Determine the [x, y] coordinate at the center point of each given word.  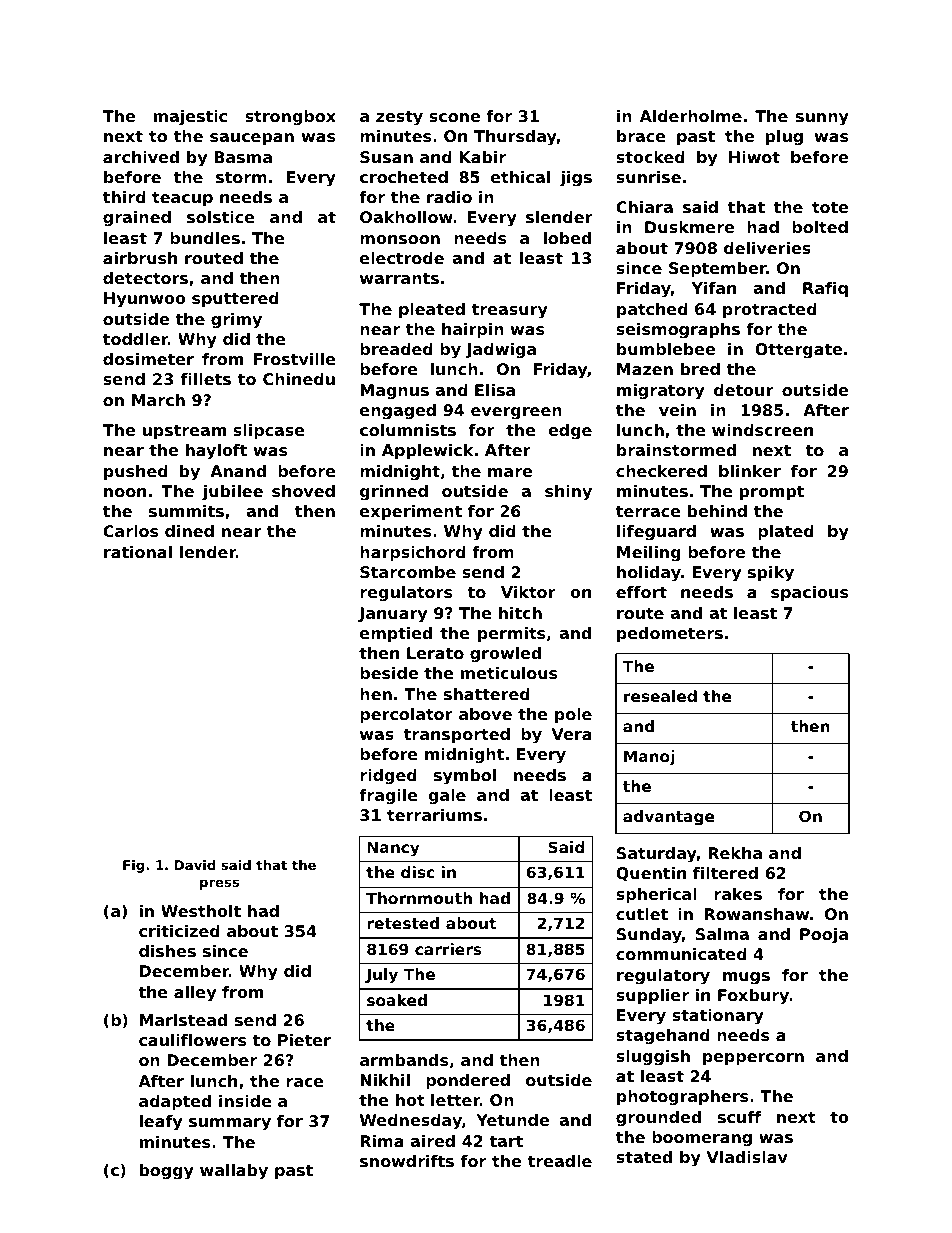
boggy [167, 1172]
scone [454, 117]
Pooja [824, 936]
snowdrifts [407, 1161]
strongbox [290, 118]
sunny [822, 119]
